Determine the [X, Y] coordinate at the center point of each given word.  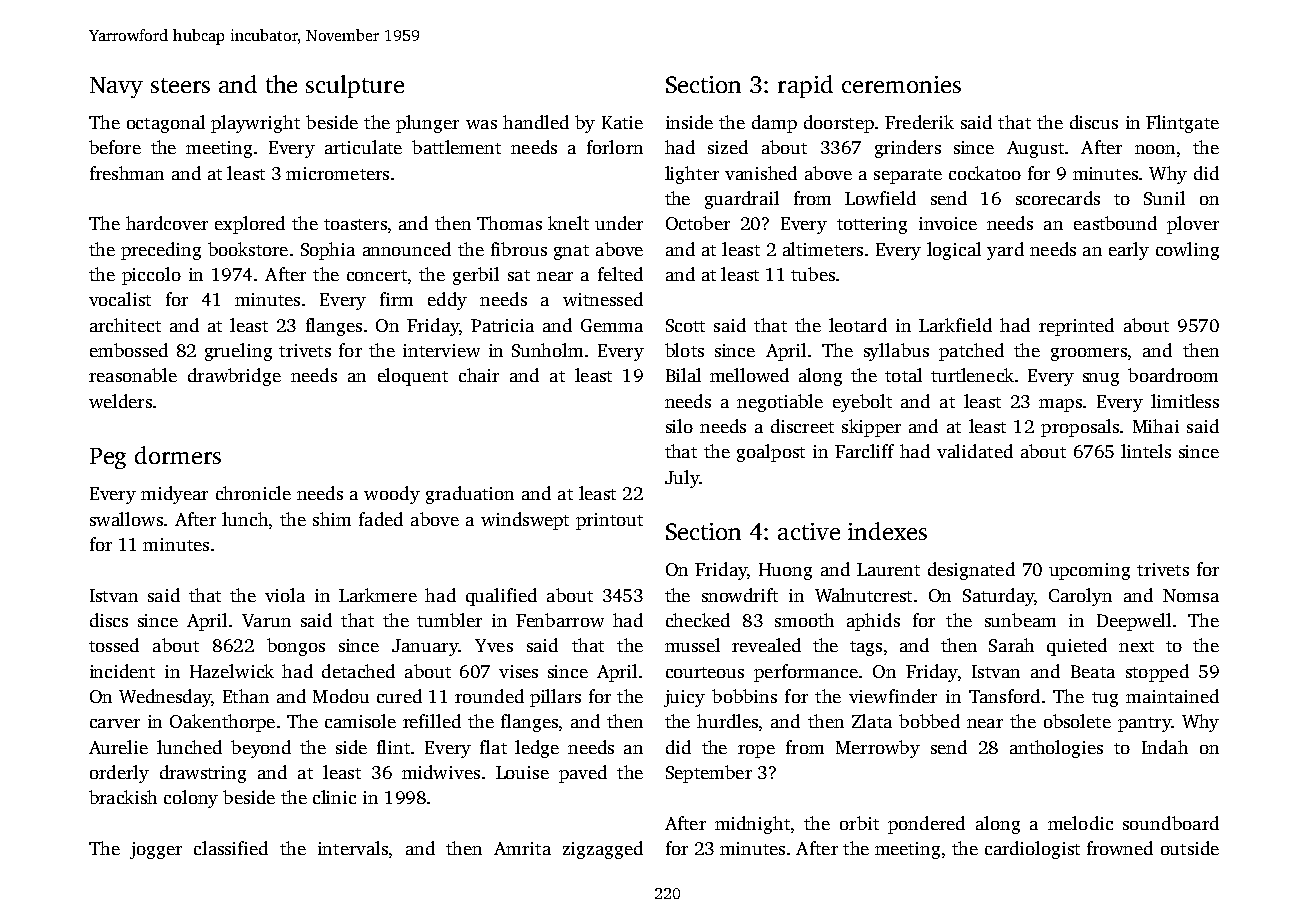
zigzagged [603, 850]
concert [377, 275]
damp [774, 124]
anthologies [1056, 749]
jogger [156, 850]
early [1129, 251]
